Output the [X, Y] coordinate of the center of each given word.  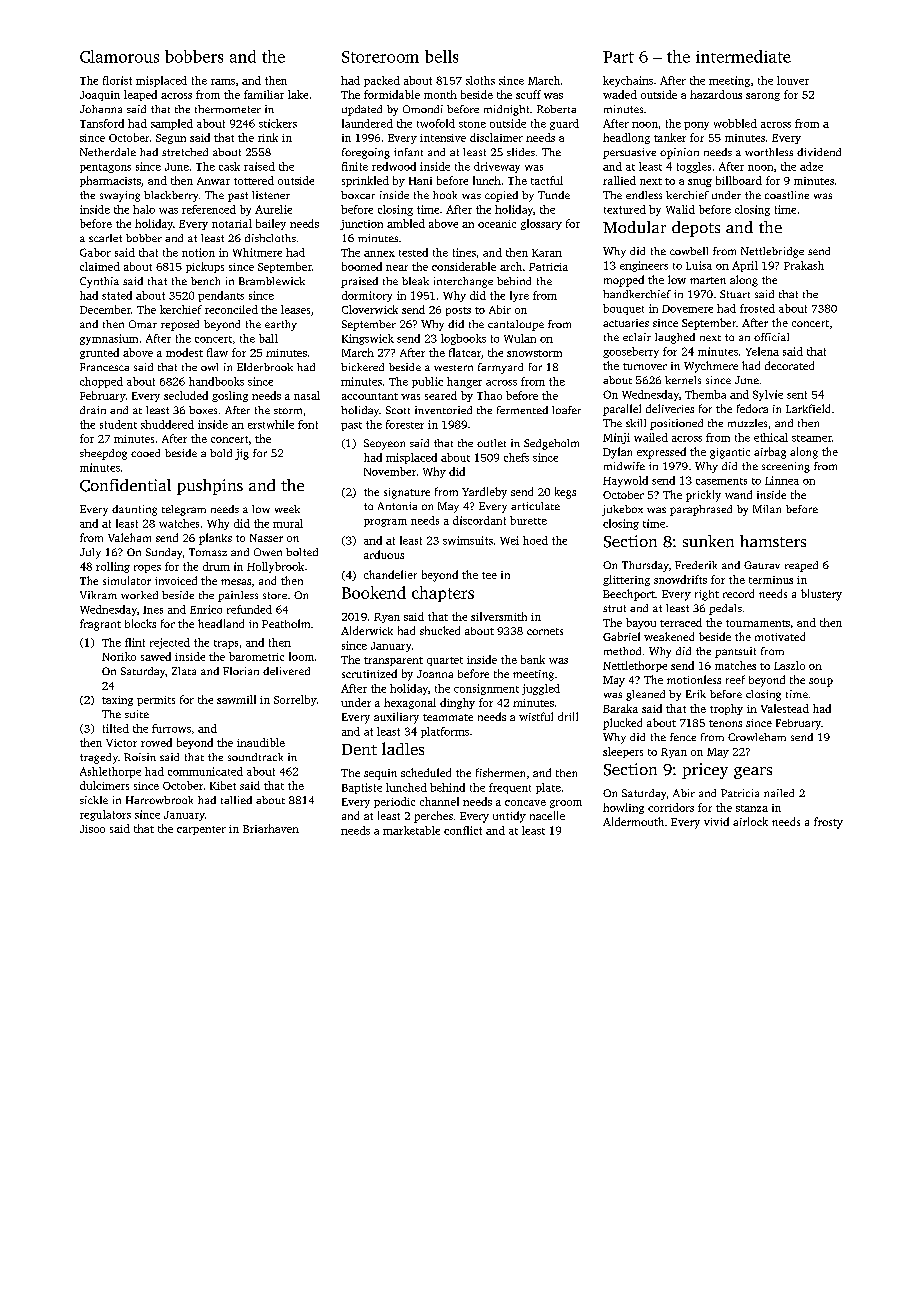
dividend [819, 152]
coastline [787, 195]
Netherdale [108, 152]
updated [362, 110]
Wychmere [711, 367]
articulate [535, 506]
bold [221, 453]
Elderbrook [265, 367]
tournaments [758, 623]
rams [223, 82]
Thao [489, 395]
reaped [801, 566]
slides [521, 152]
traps [226, 644]
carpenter [201, 830]
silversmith [499, 616]
